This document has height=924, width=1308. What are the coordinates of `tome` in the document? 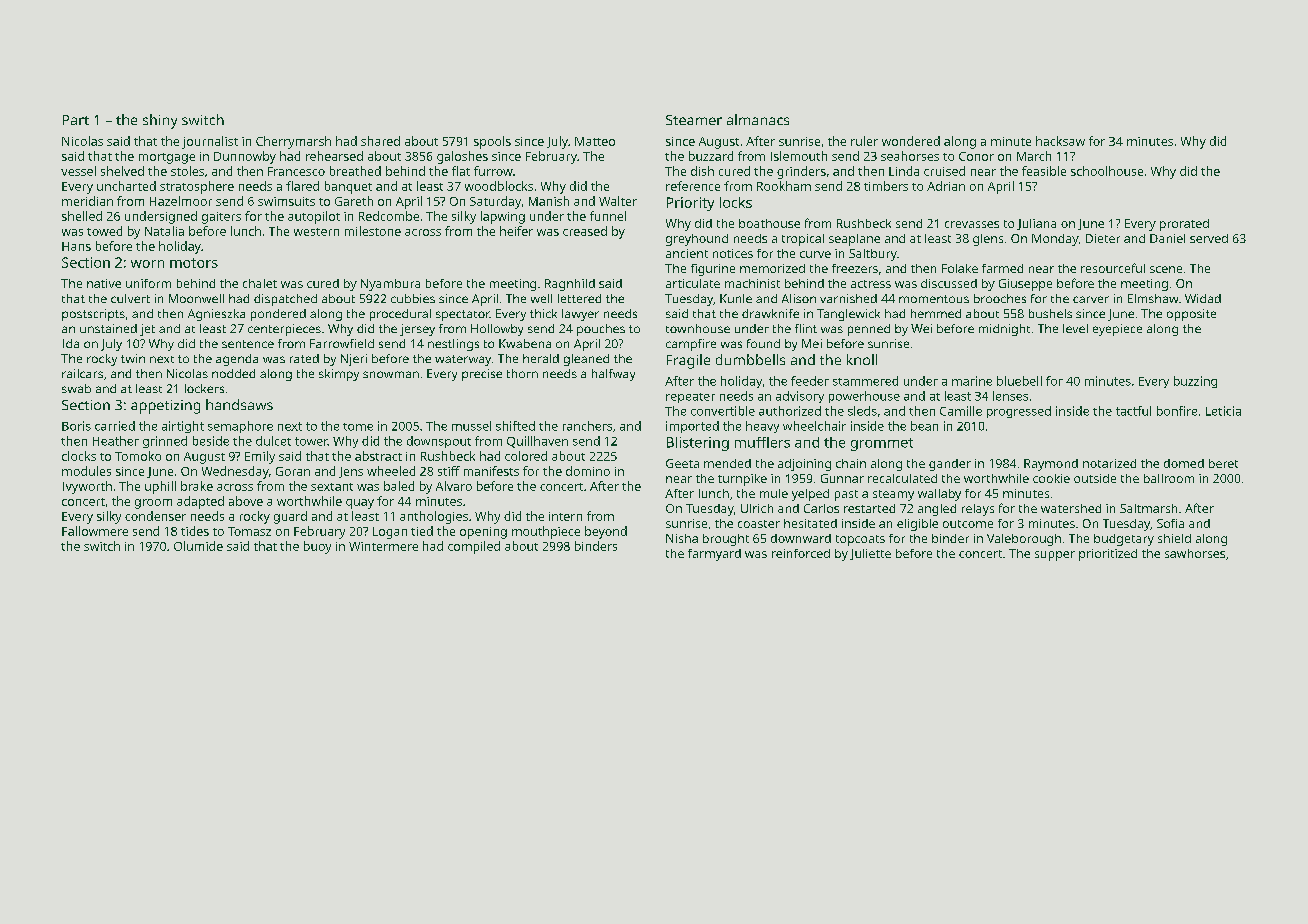 It's located at (358, 427).
